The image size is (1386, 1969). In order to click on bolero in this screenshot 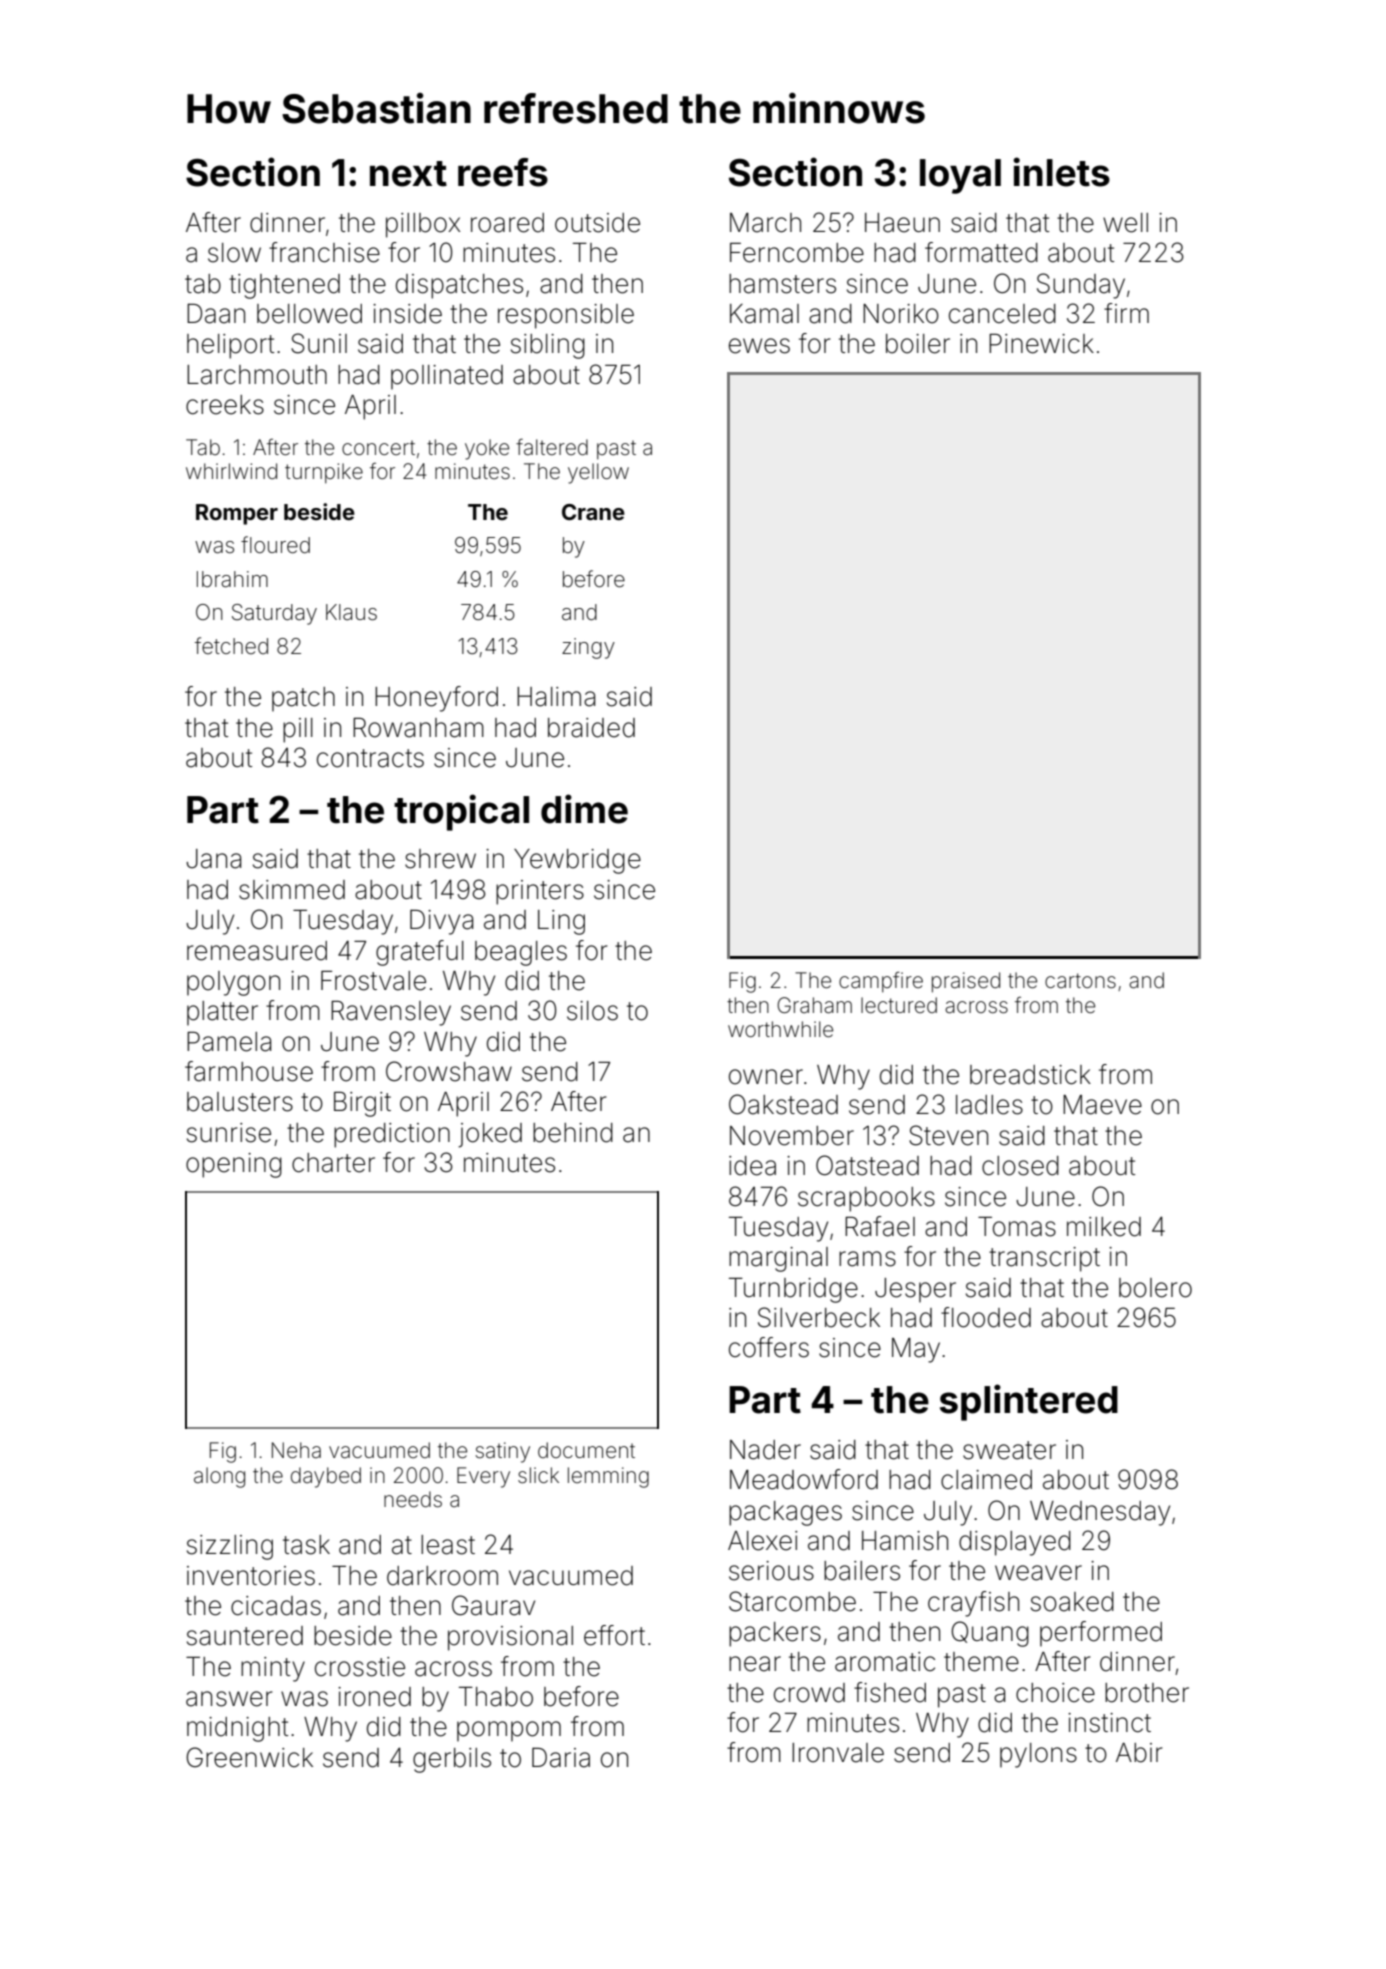, I will do `click(1155, 1288)`.
